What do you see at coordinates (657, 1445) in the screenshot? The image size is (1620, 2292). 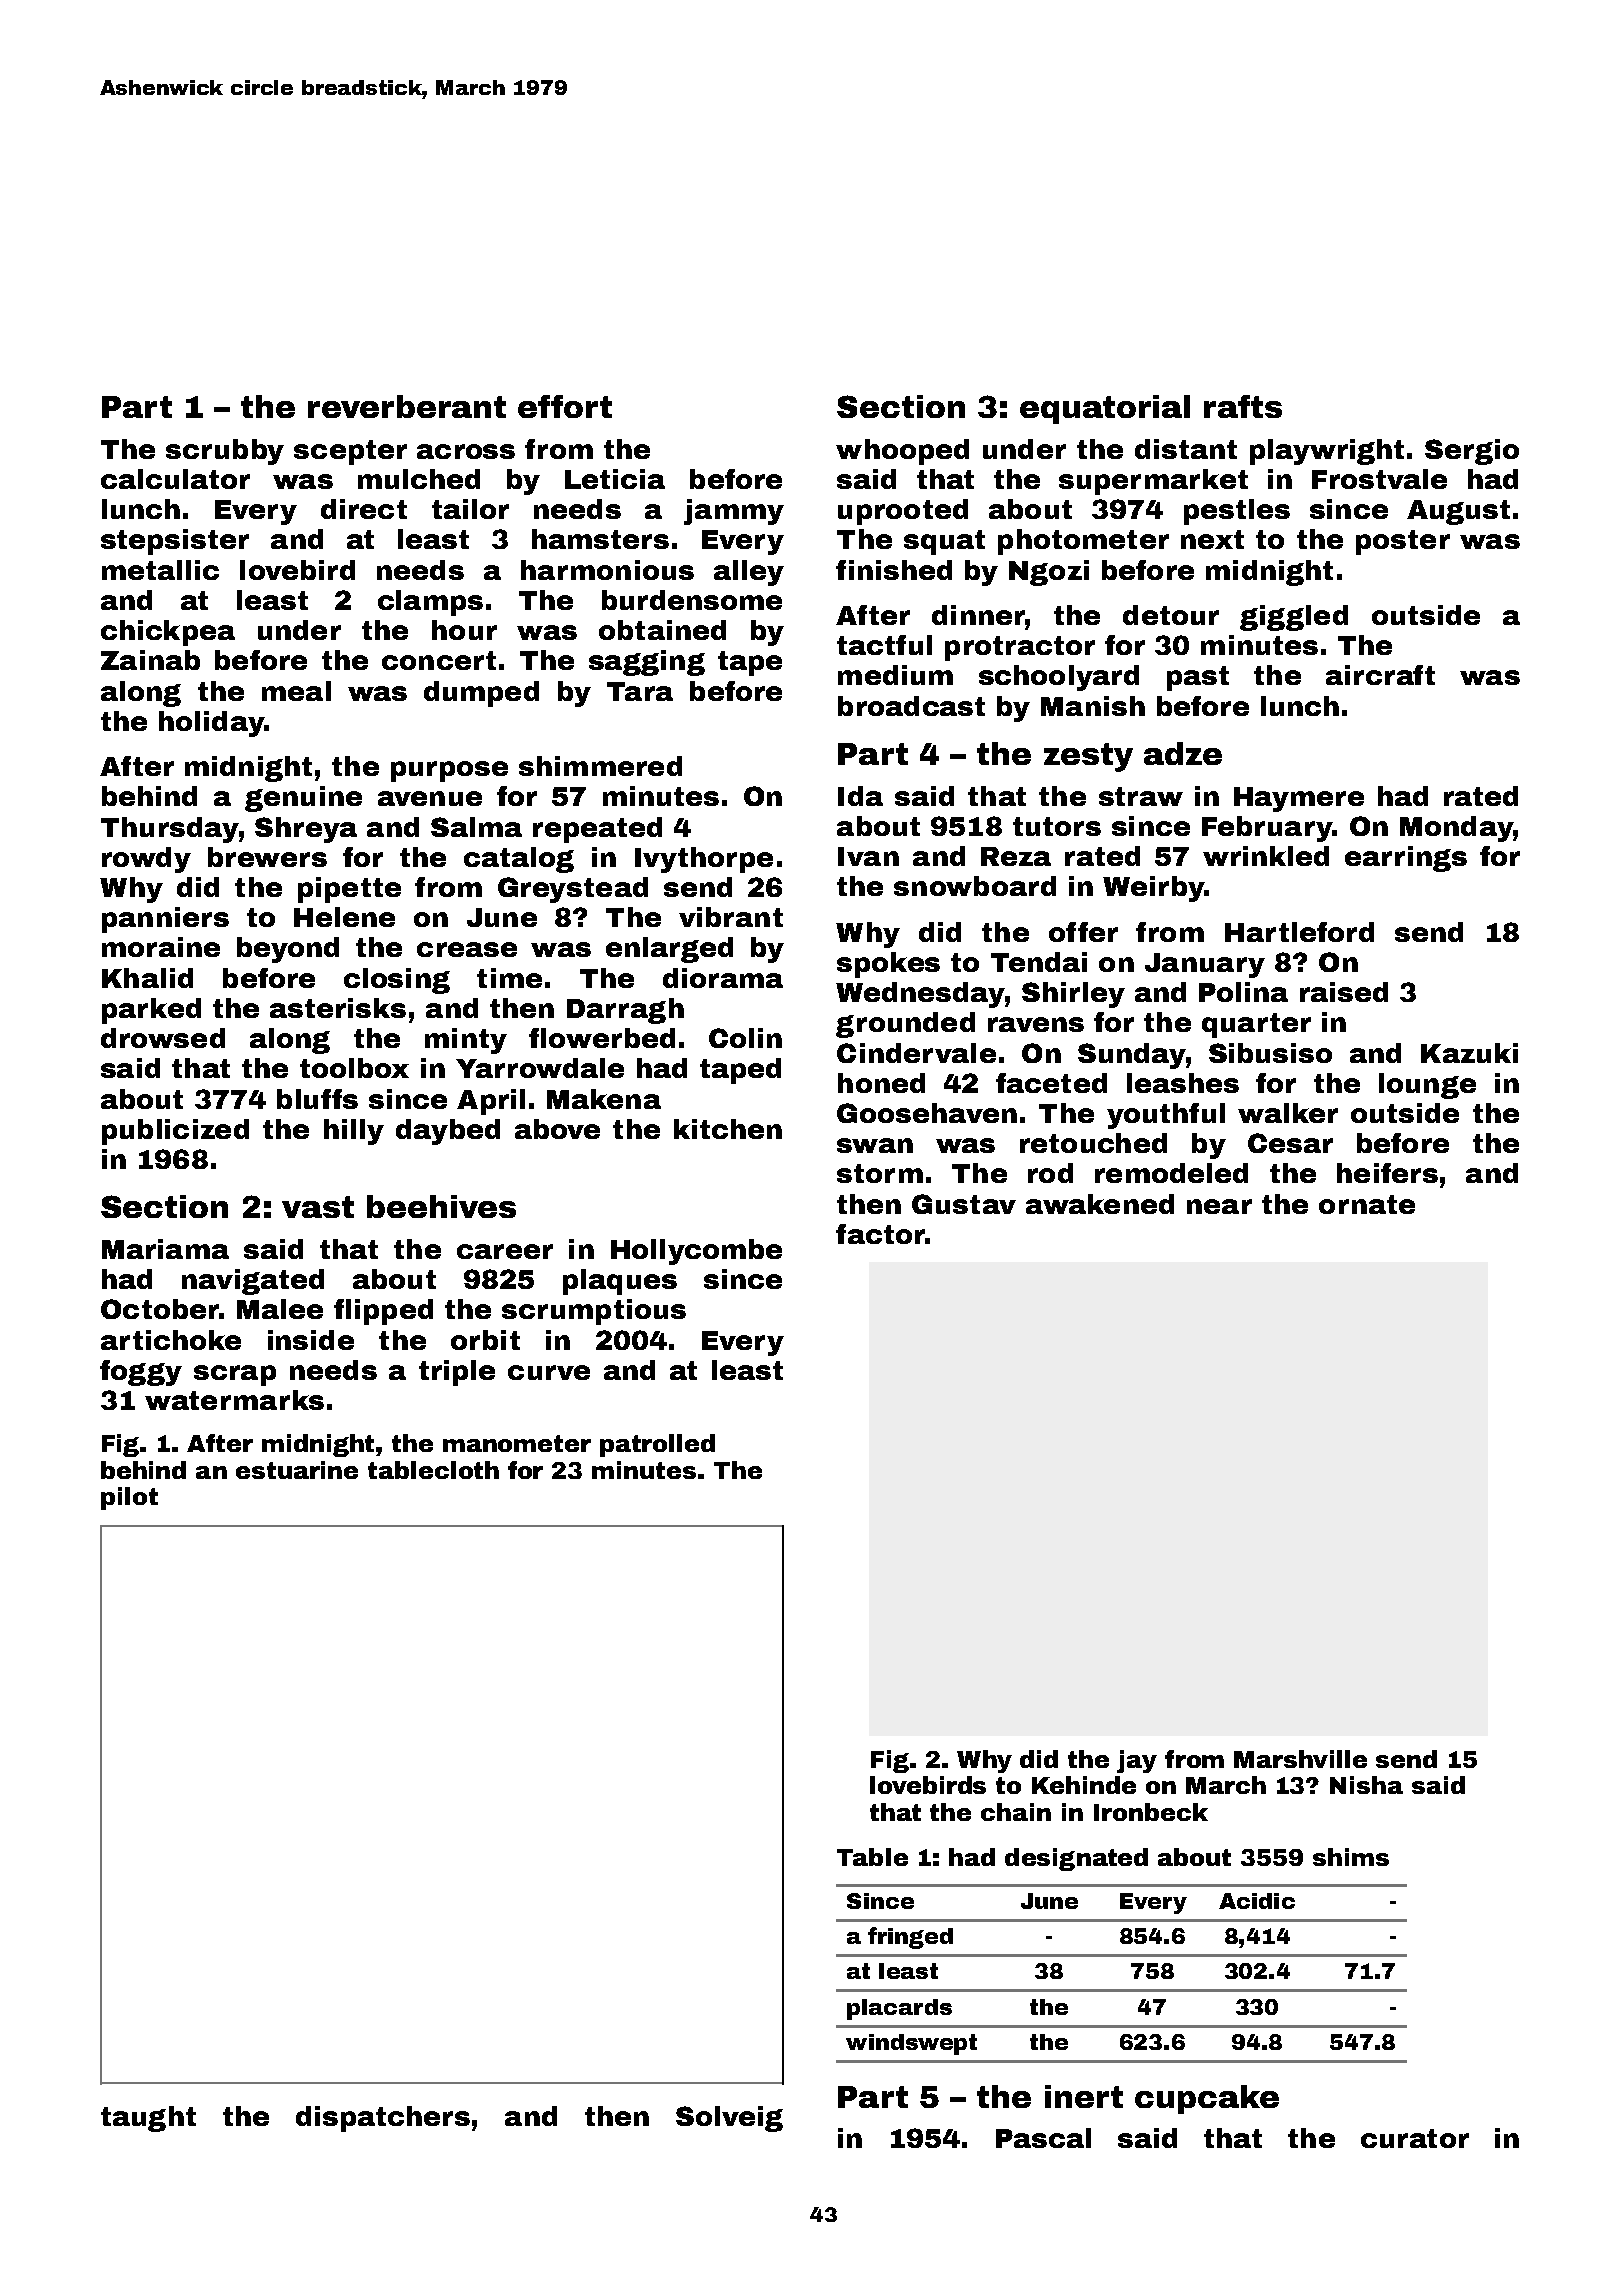 I see `patrolled` at bounding box center [657, 1445].
